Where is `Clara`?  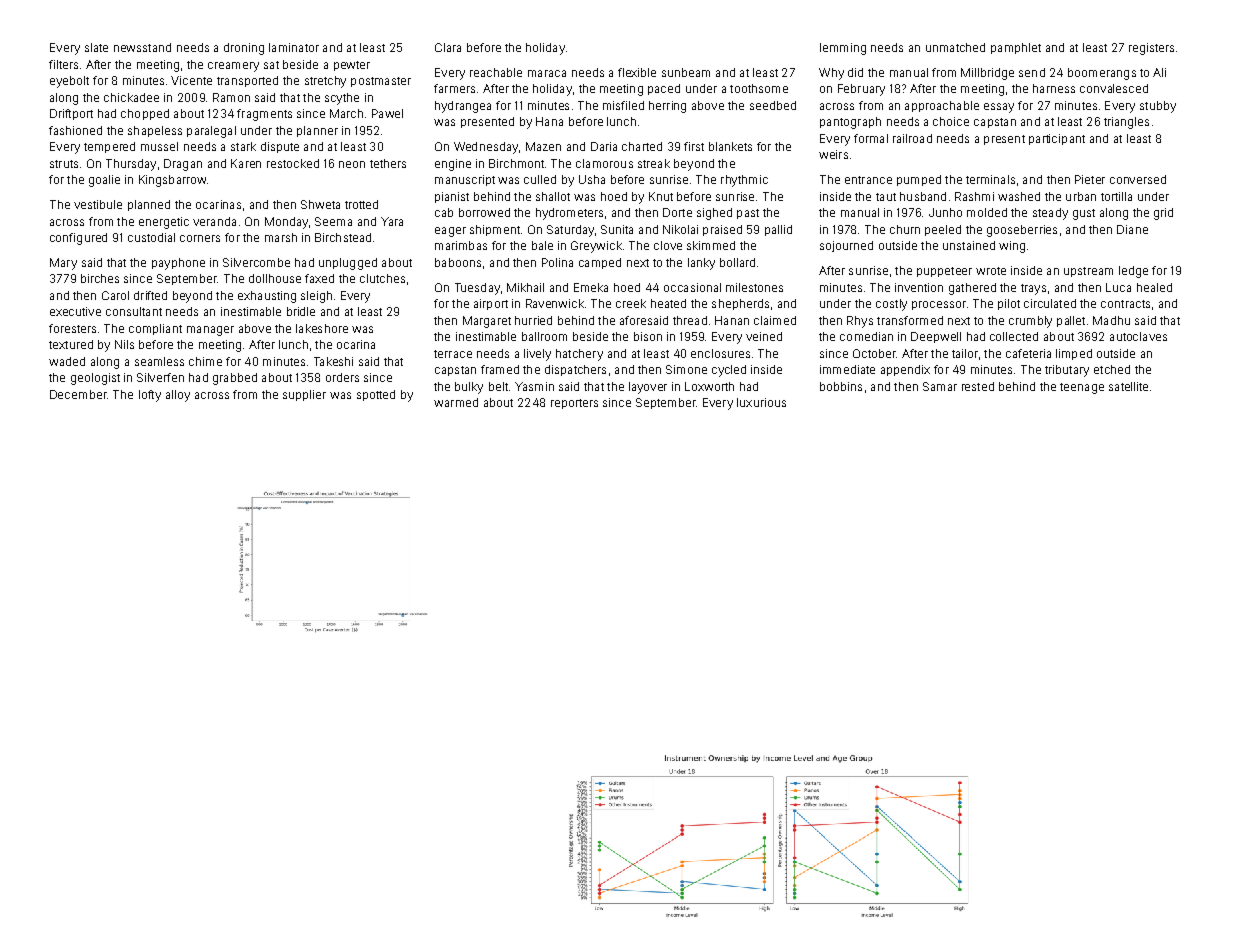
Clara is located at coordinates (448, 47).
